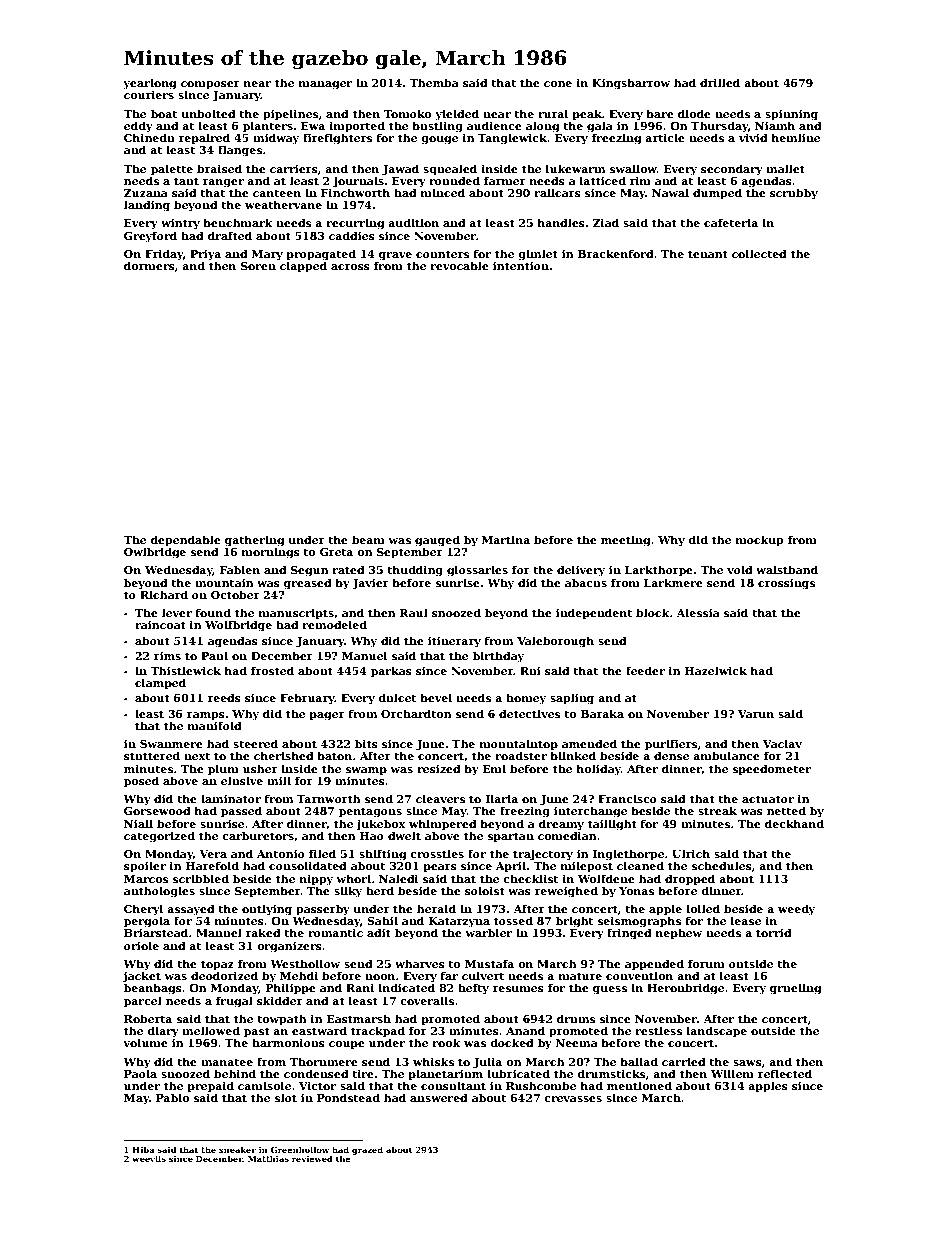  Describe the element at coordinates (665, 137) in the screenshot. I see `article` at that location.
